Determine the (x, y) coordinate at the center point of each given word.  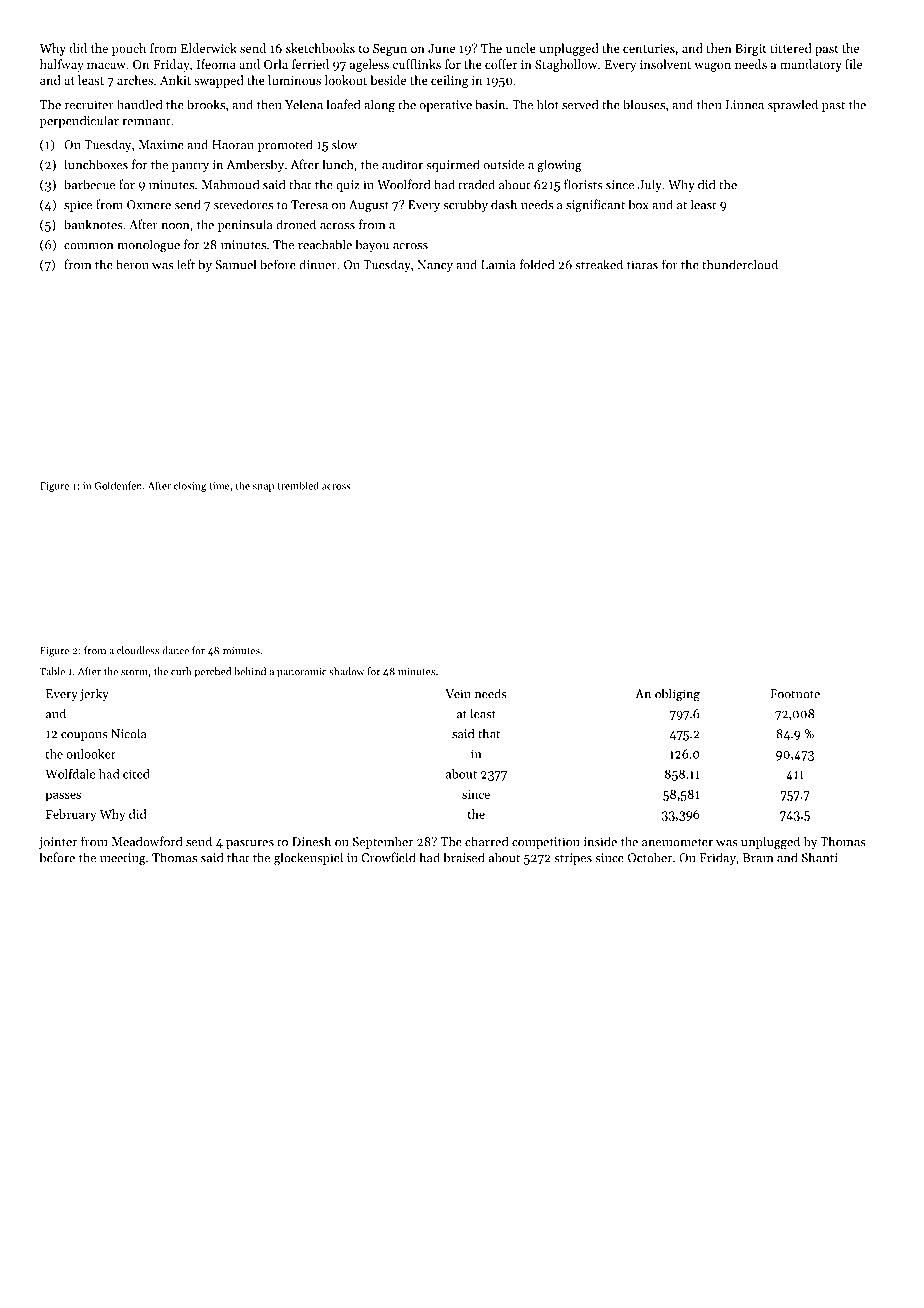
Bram (758, 858)
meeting (123, 859)
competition (546, 843)
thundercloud (740, 264)
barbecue (89, 184)
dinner (318, 264)
